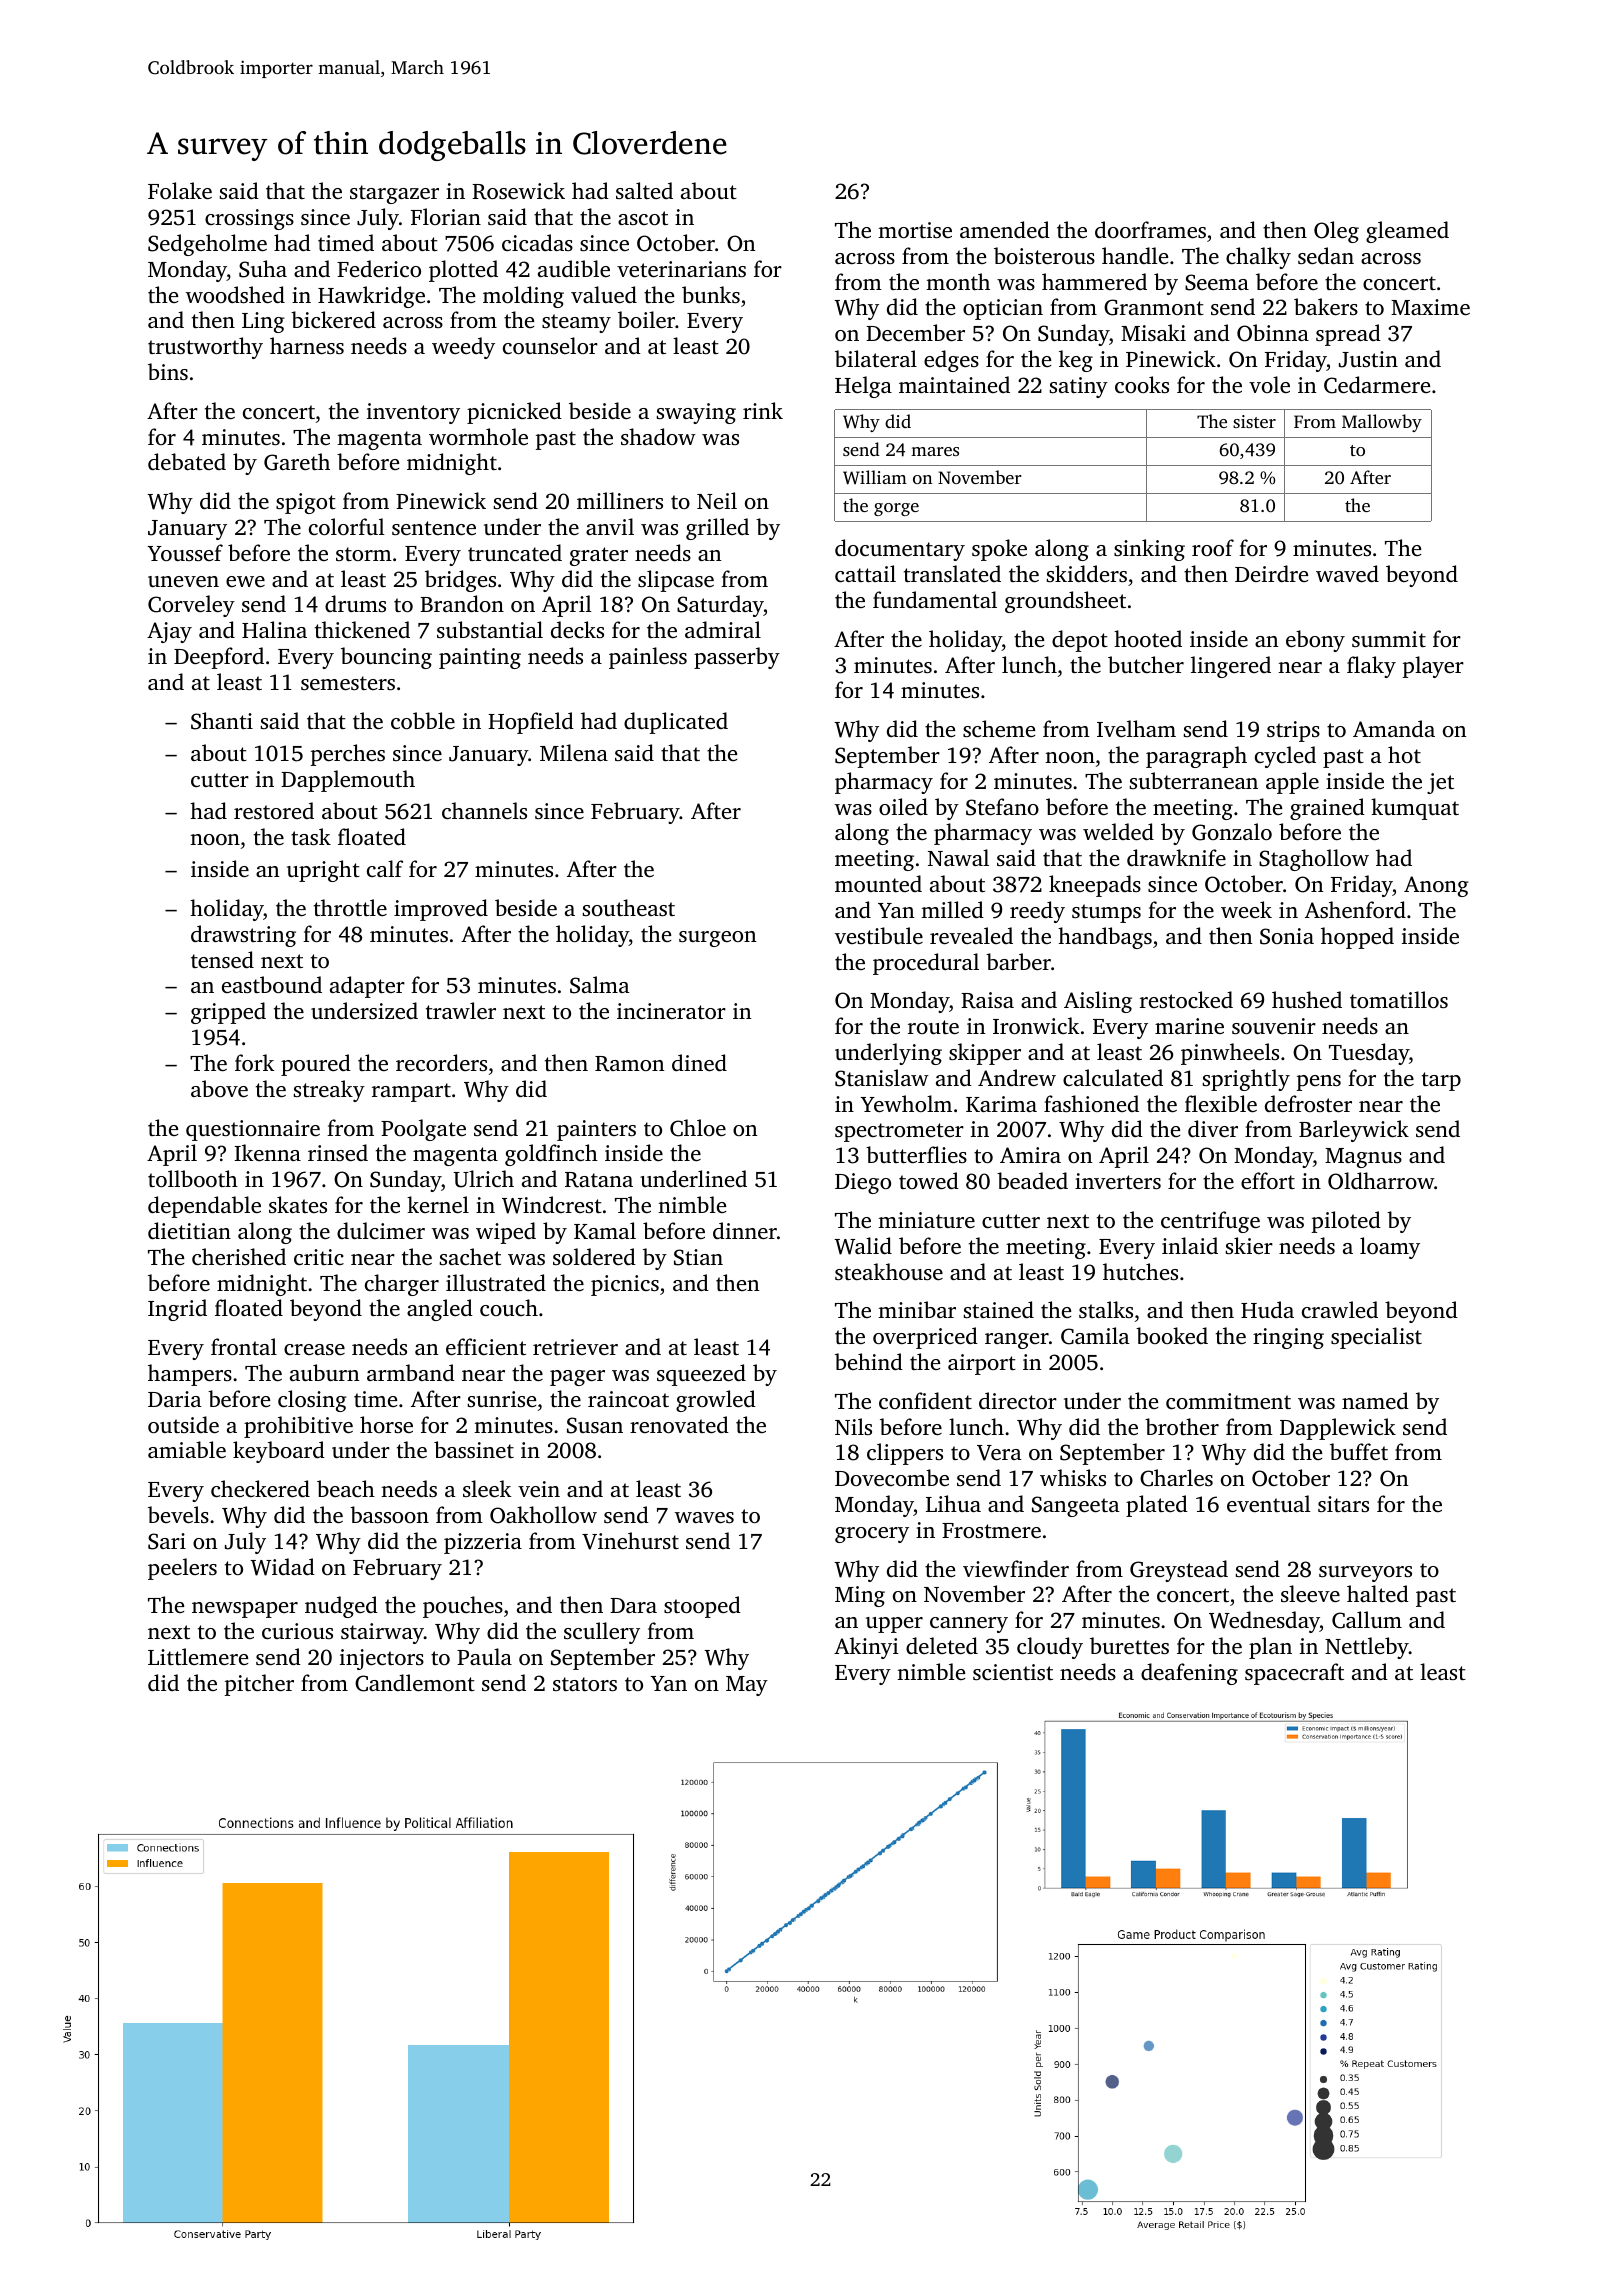 The height and width of the screenshot is (2292, 1620). What do you see at coordinates (1254, 421) in the screenshot?
I see `sister` at bounding box center [1254, 421].
